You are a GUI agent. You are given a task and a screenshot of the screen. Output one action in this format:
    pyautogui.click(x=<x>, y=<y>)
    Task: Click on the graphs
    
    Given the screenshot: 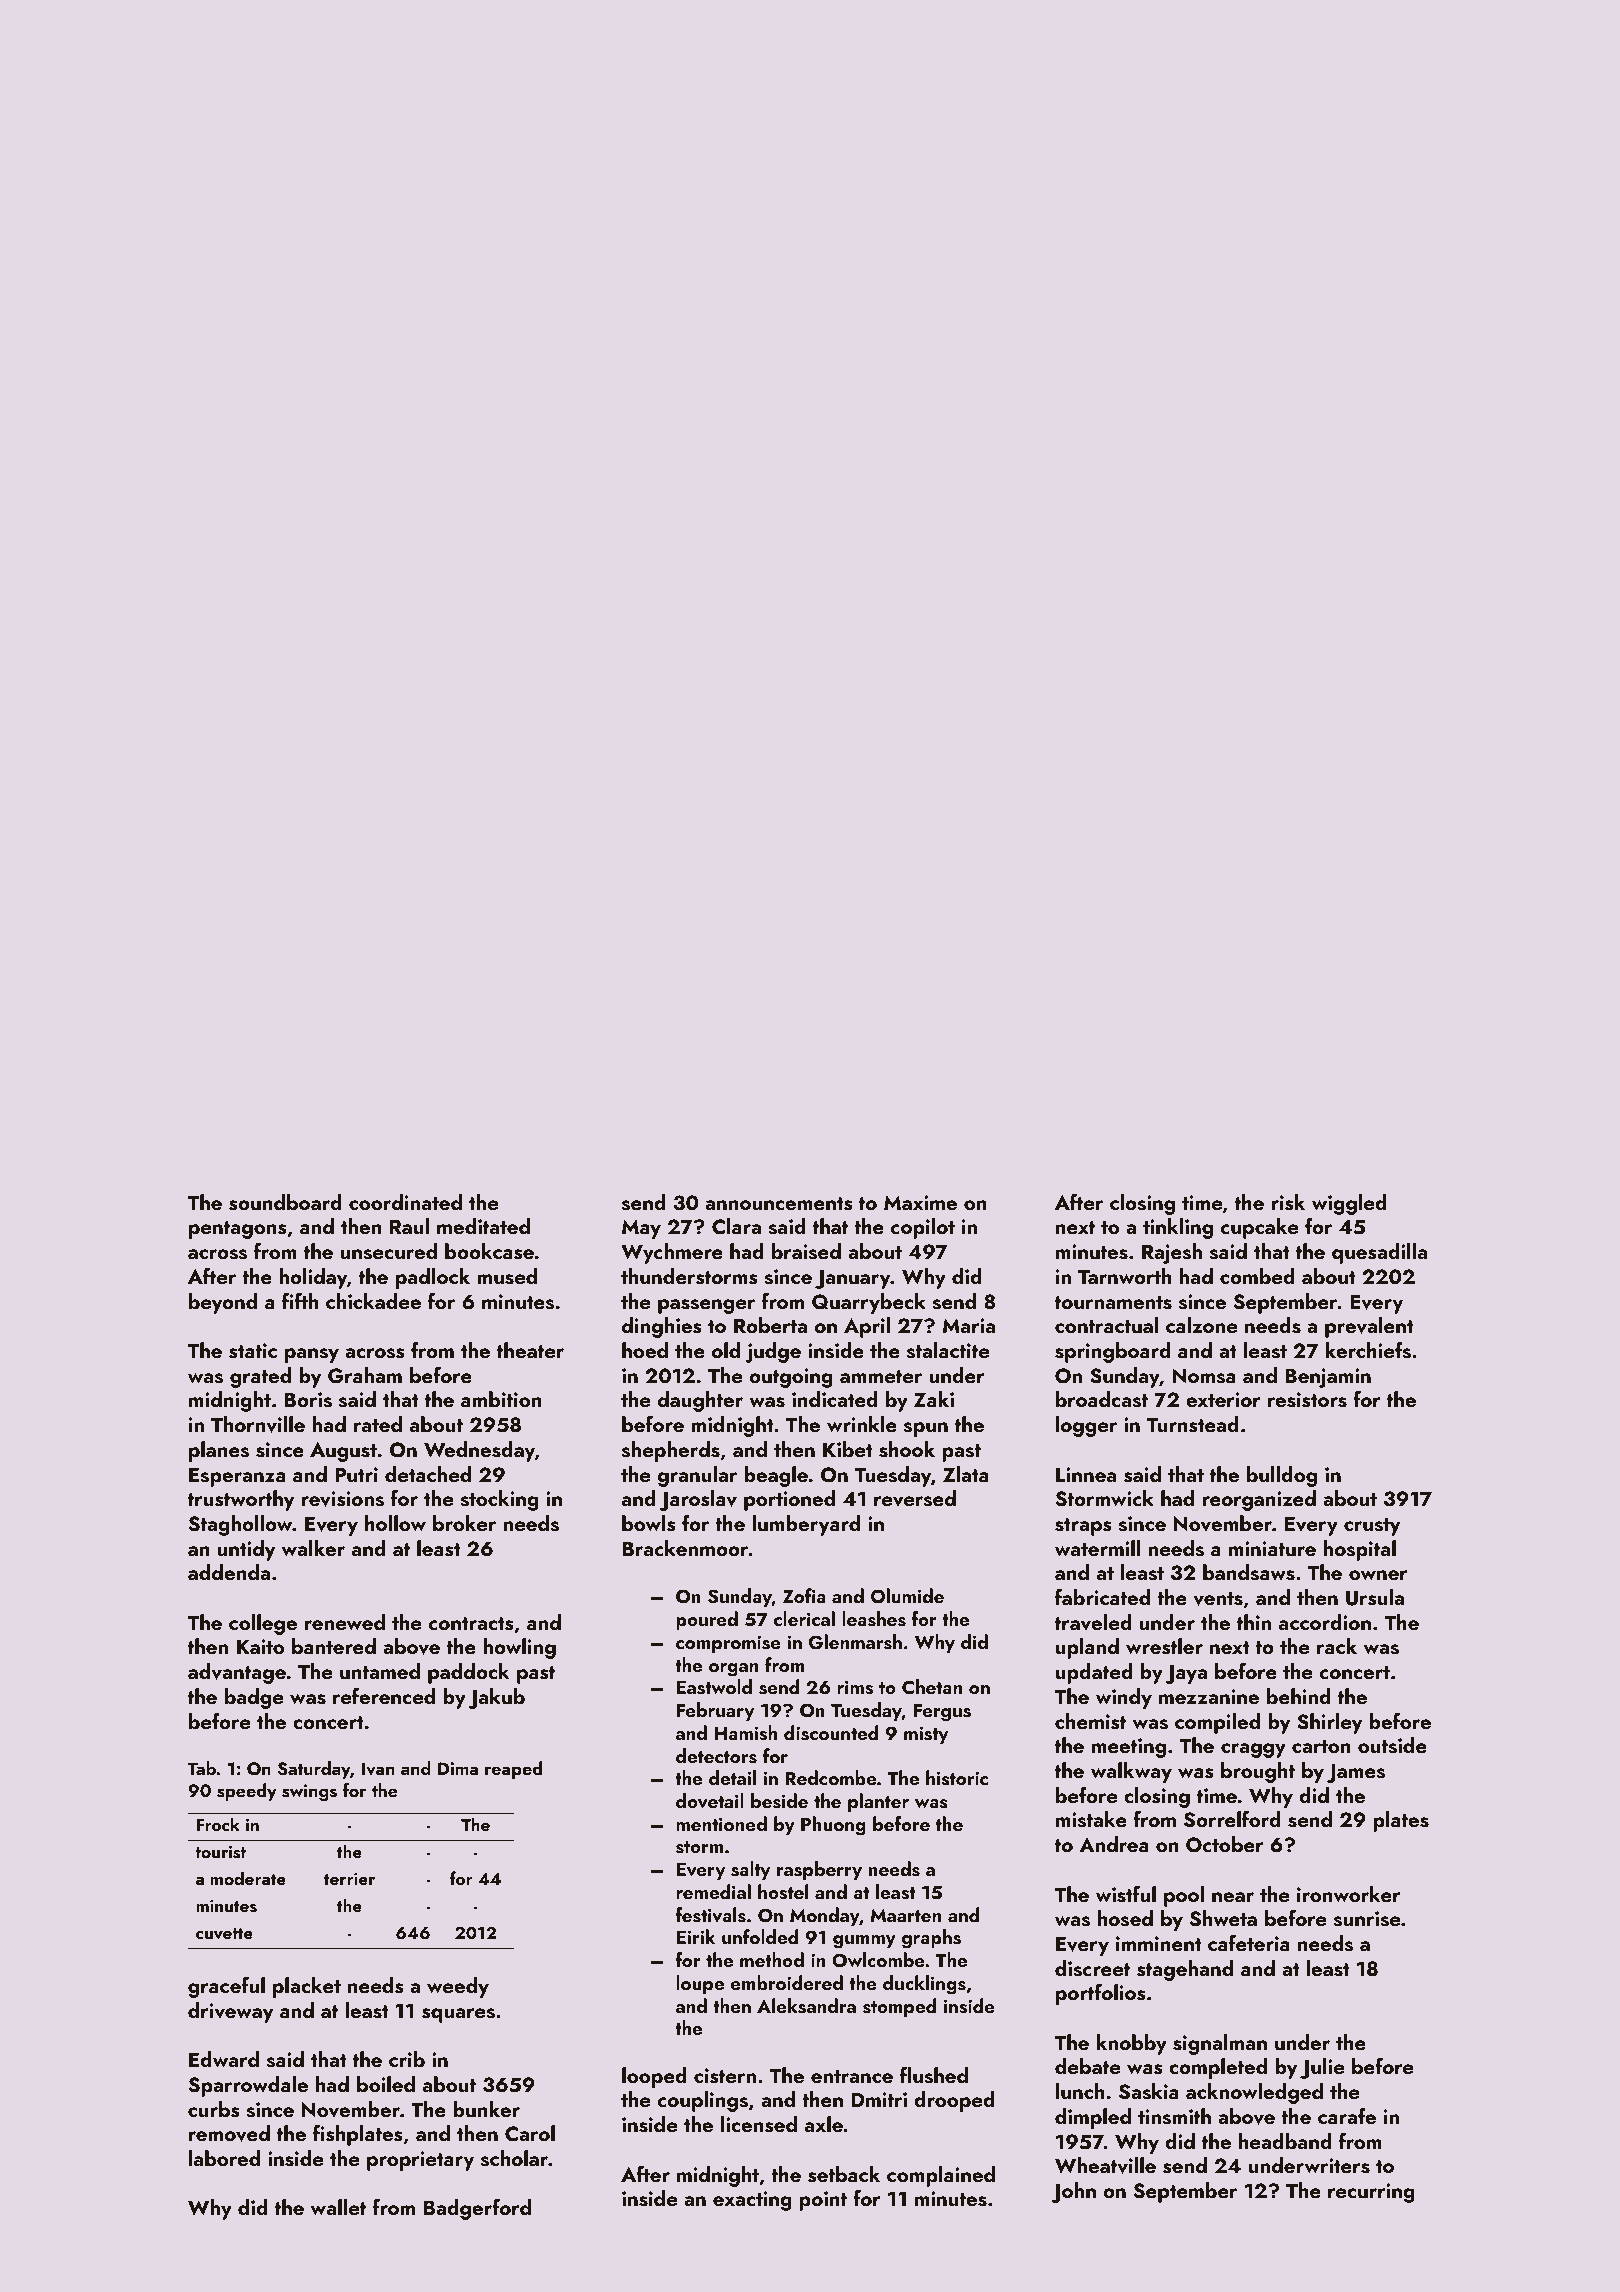 What is the action you would take?
    pyautogui.click(x=931, y=1939)
